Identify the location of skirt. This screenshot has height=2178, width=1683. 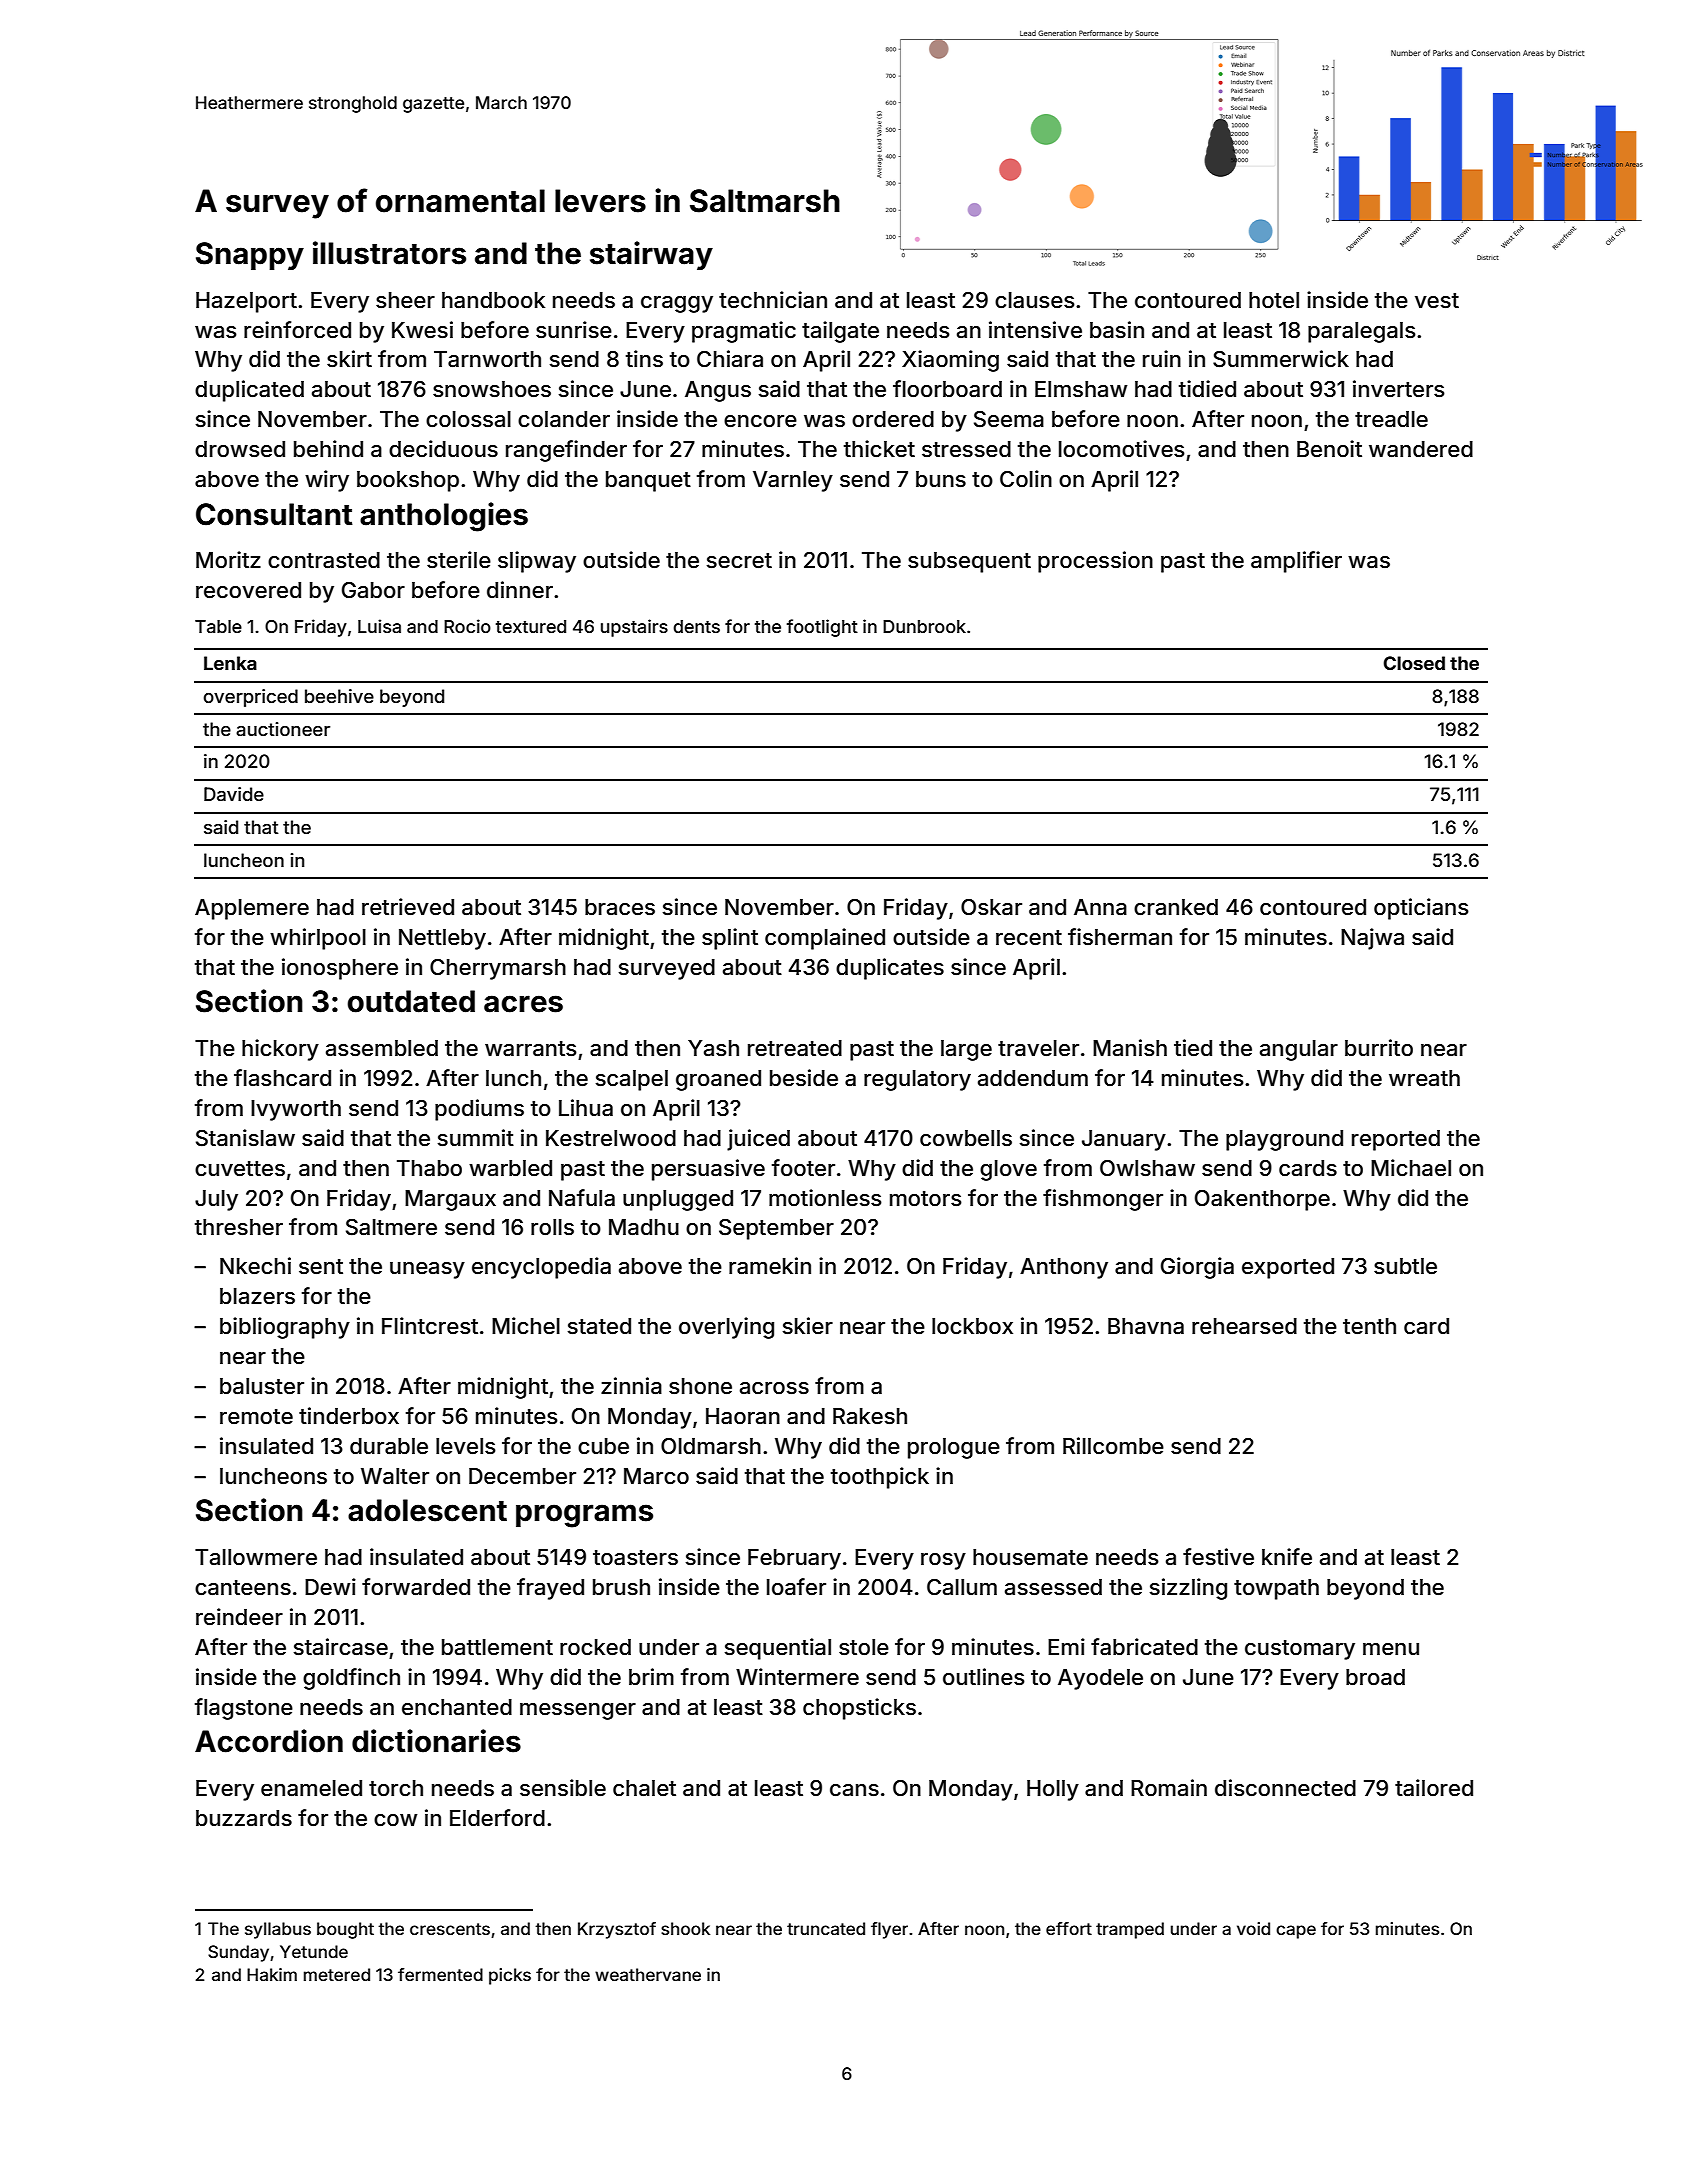
(349, 359).
